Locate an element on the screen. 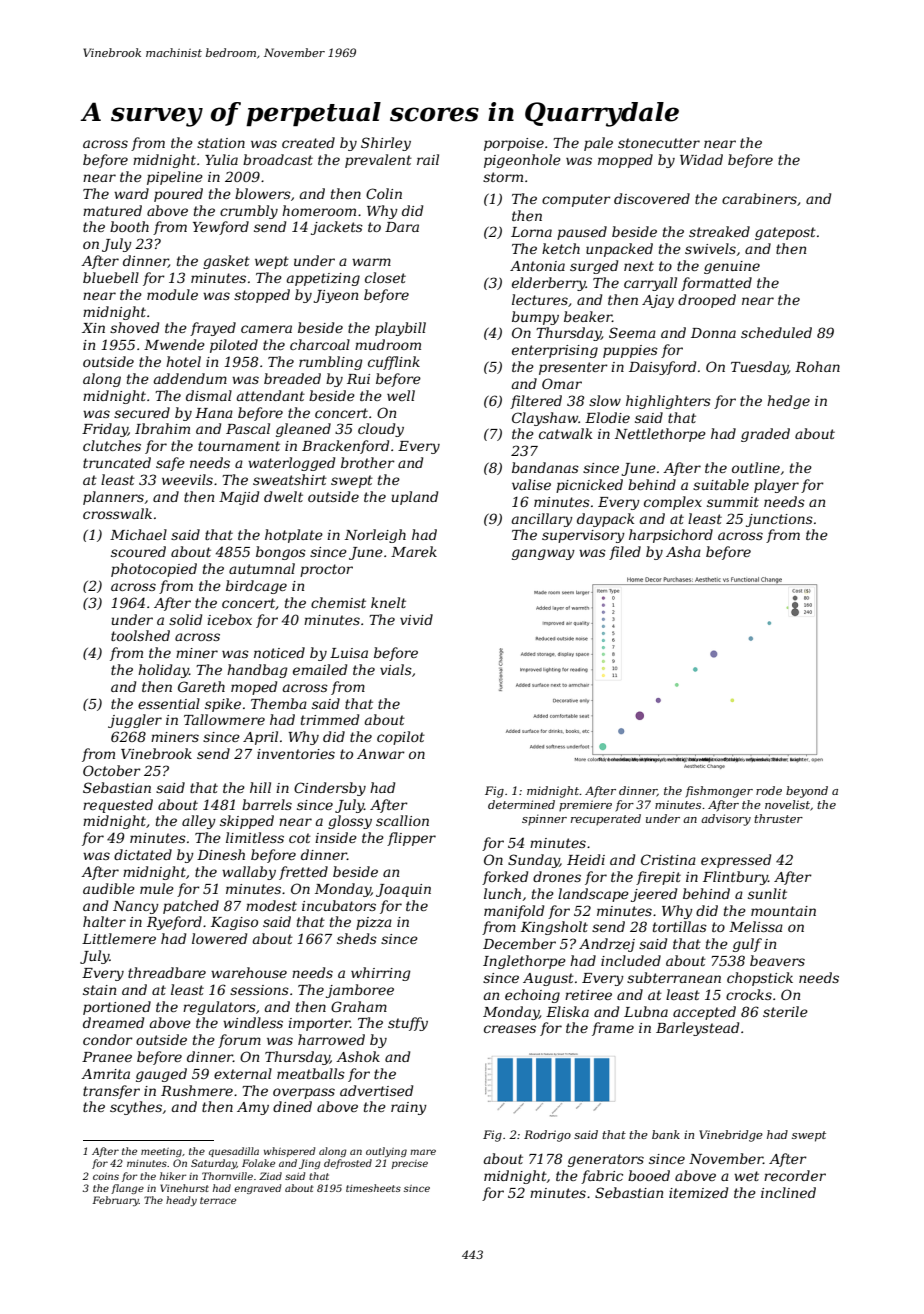 This screenshot has height=1314, width=924. crosswalk is located at coordinates (117, 513).
